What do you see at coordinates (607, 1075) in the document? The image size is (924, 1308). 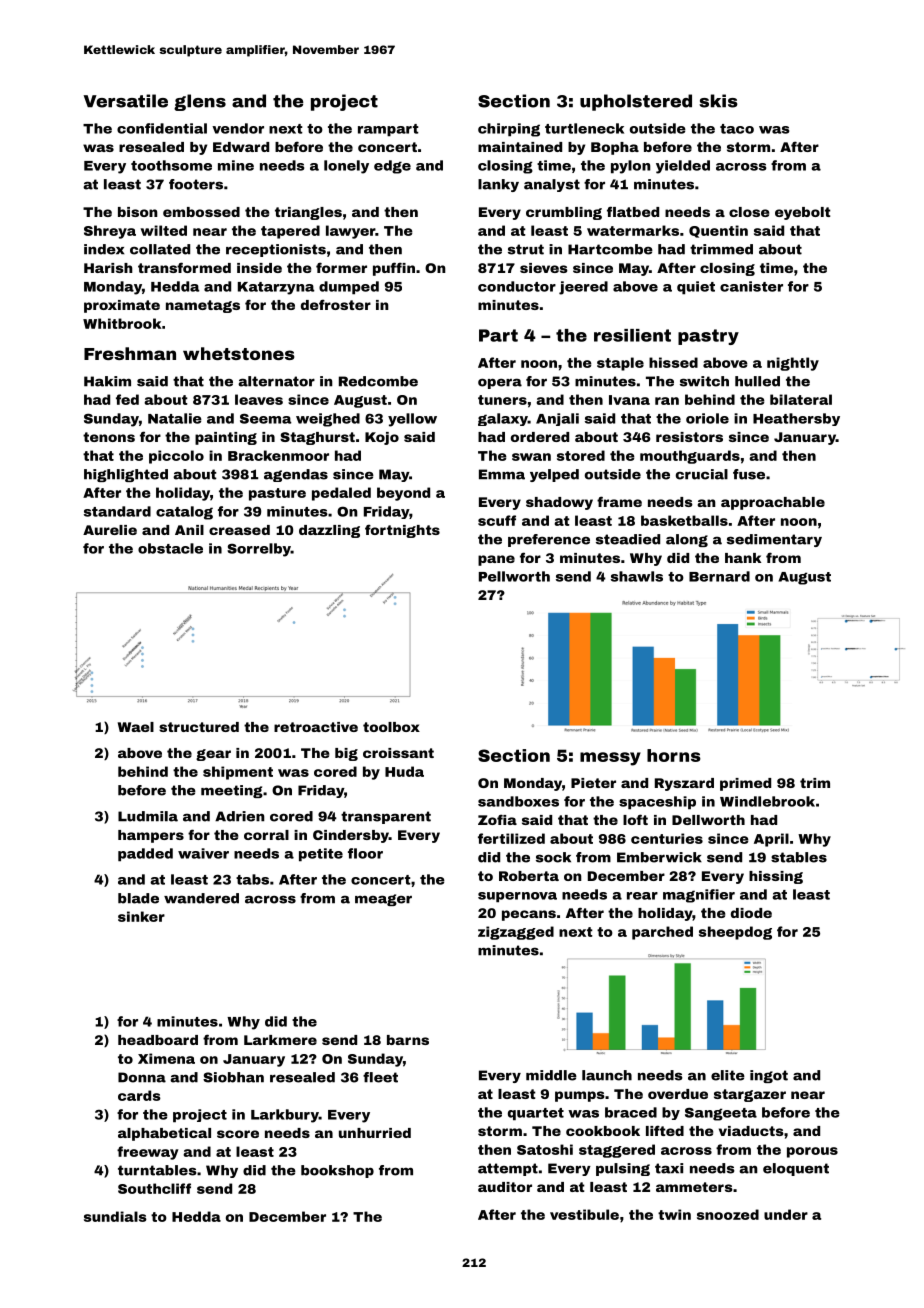 I see `launch` at bounding box center [607, 1075].
